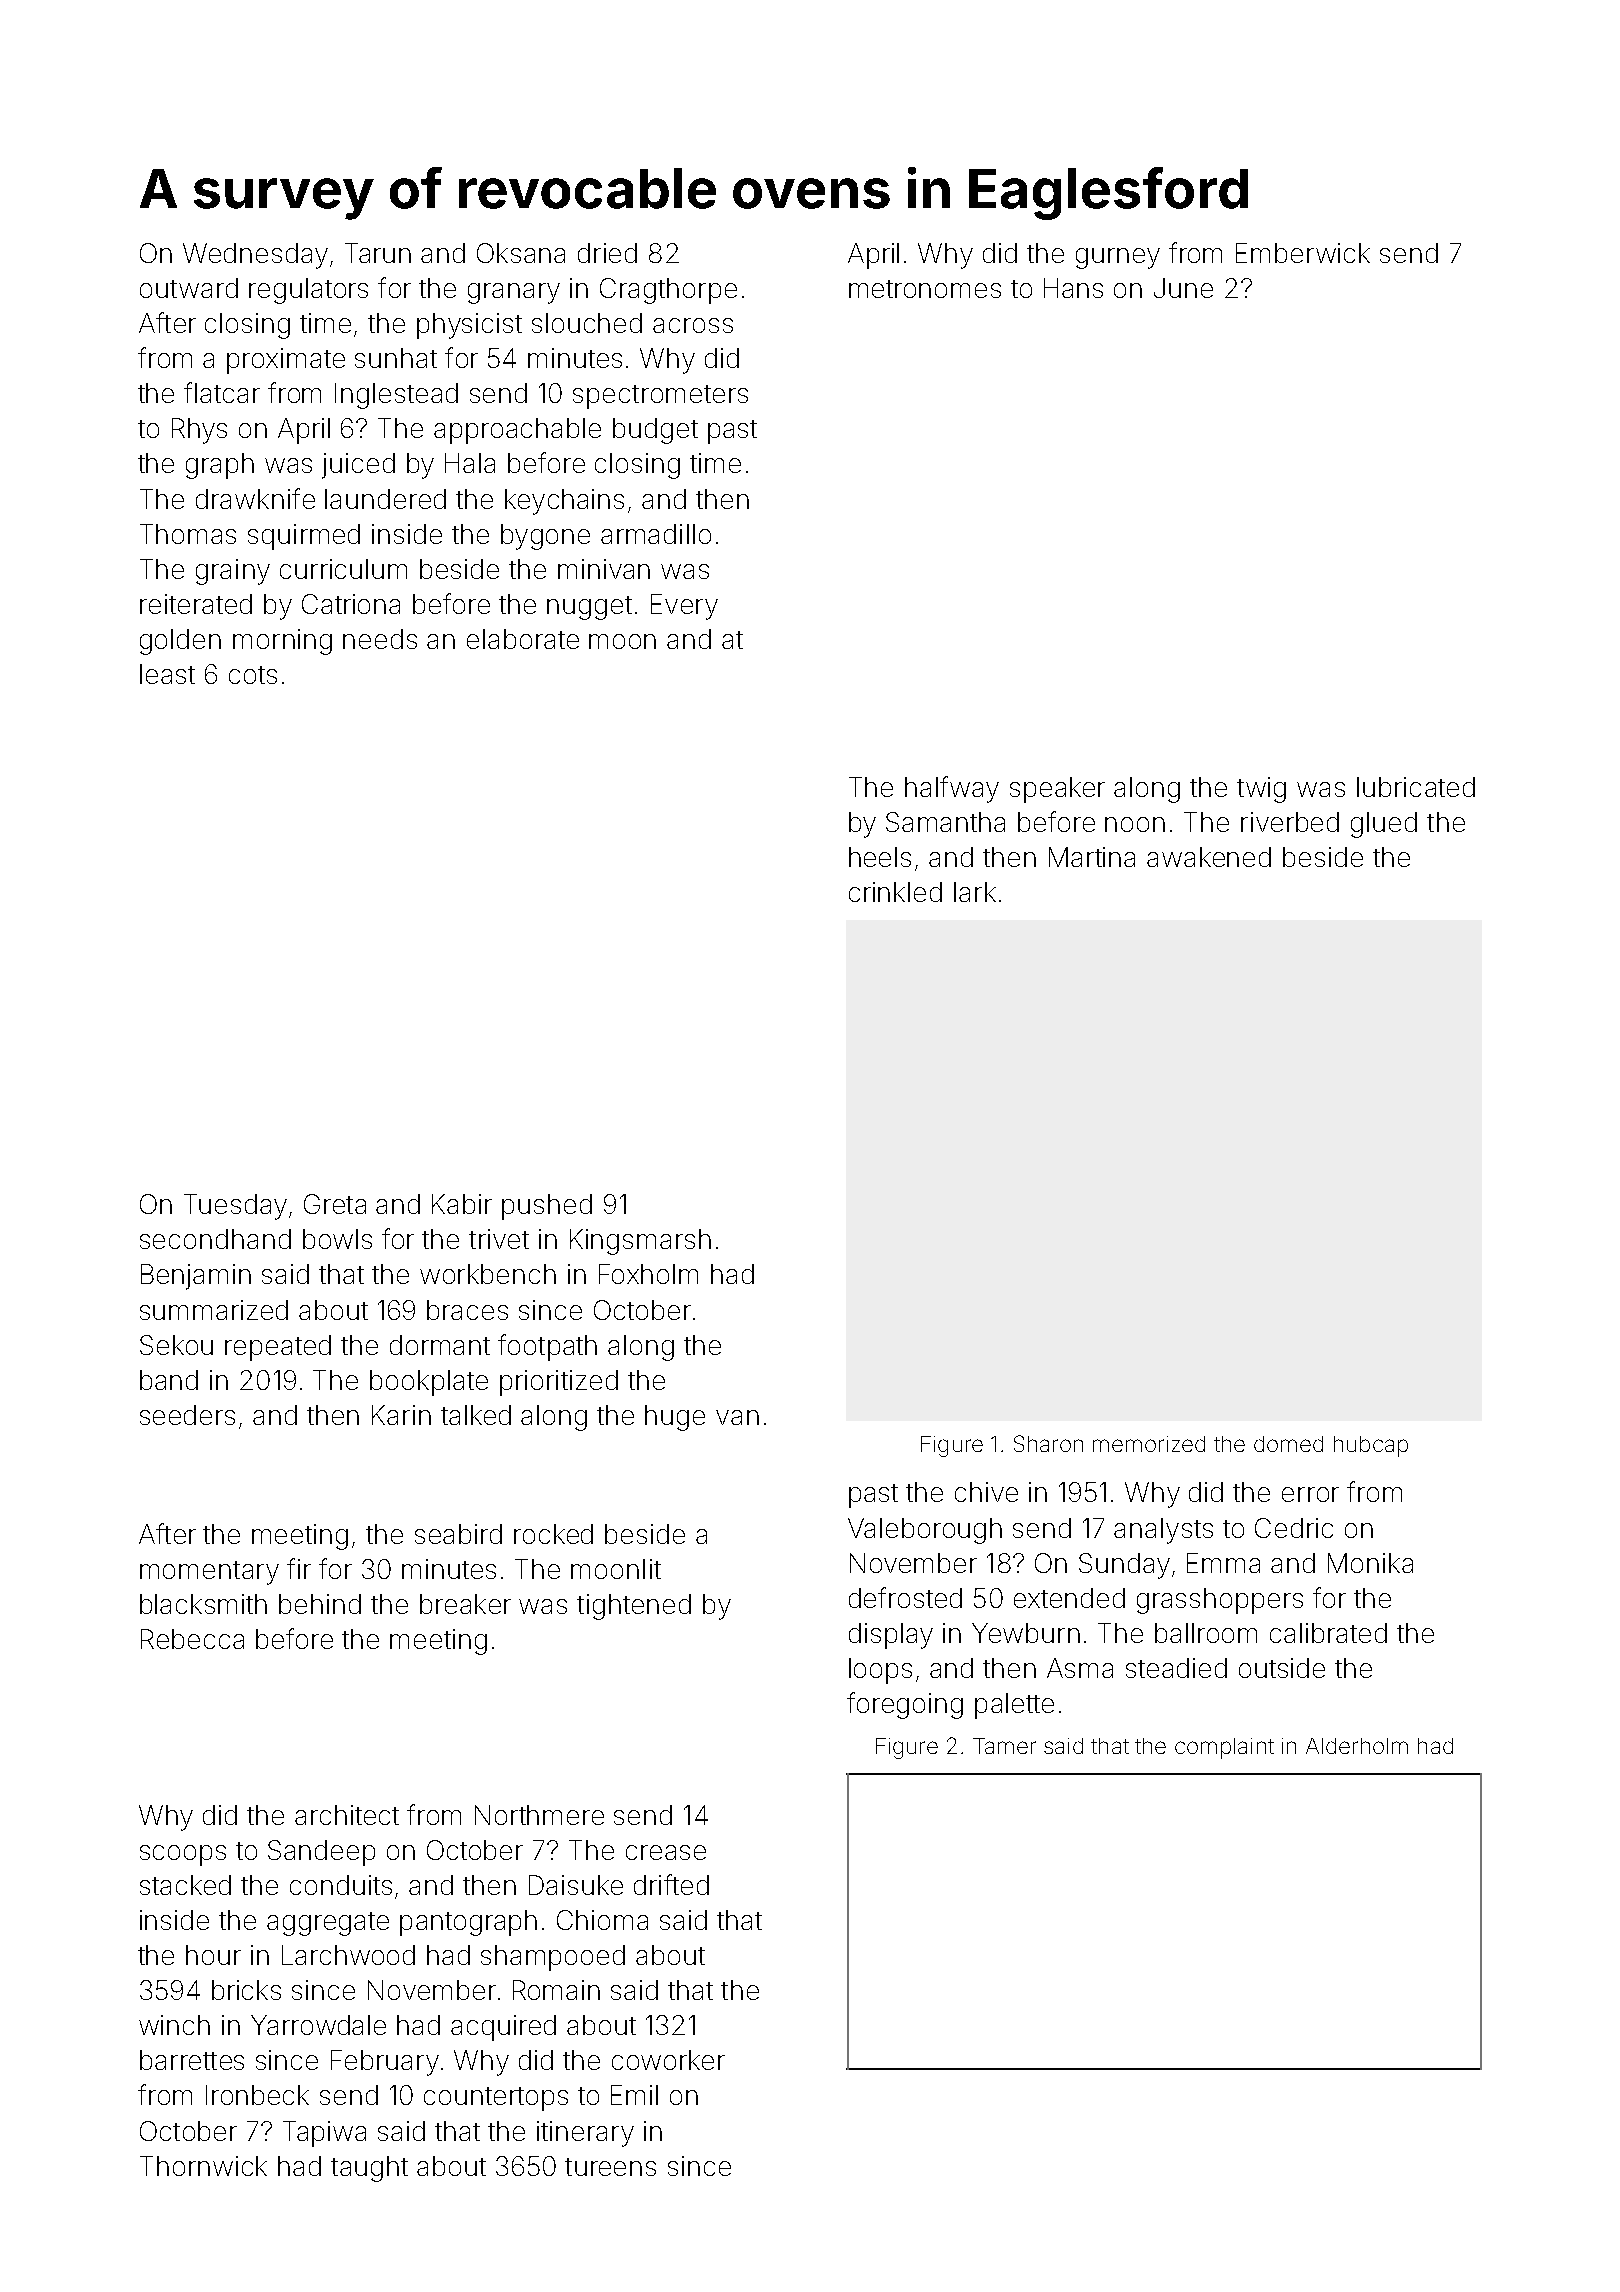  I want to click on least, so click(167, 674).
